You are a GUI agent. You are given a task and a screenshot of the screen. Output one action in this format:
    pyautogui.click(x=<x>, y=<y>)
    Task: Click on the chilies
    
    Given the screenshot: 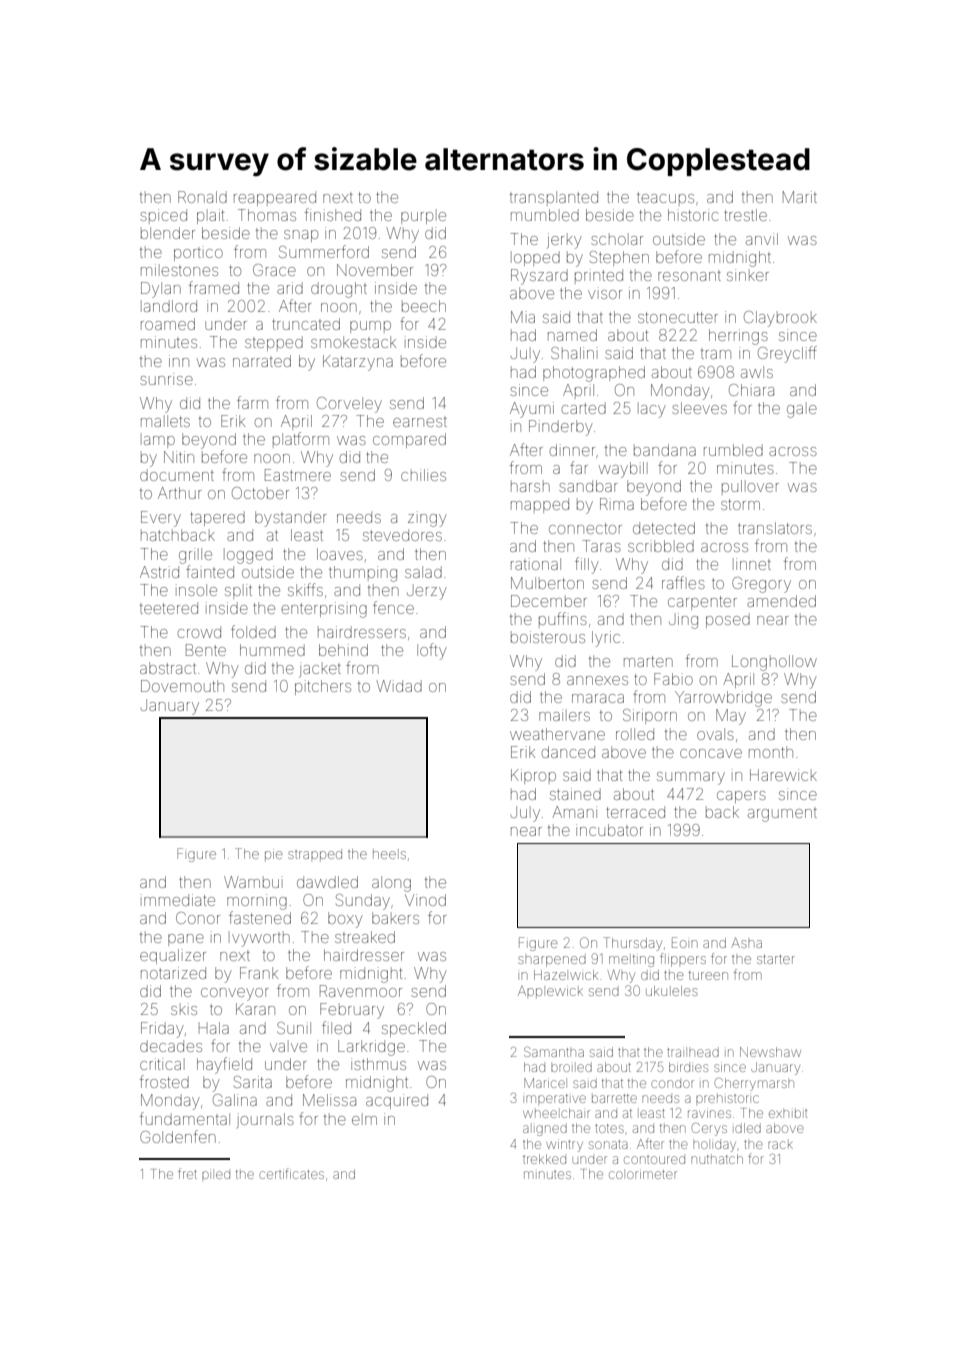 What is the action you would take?
    pyautogui.click(x=423, y=475)
